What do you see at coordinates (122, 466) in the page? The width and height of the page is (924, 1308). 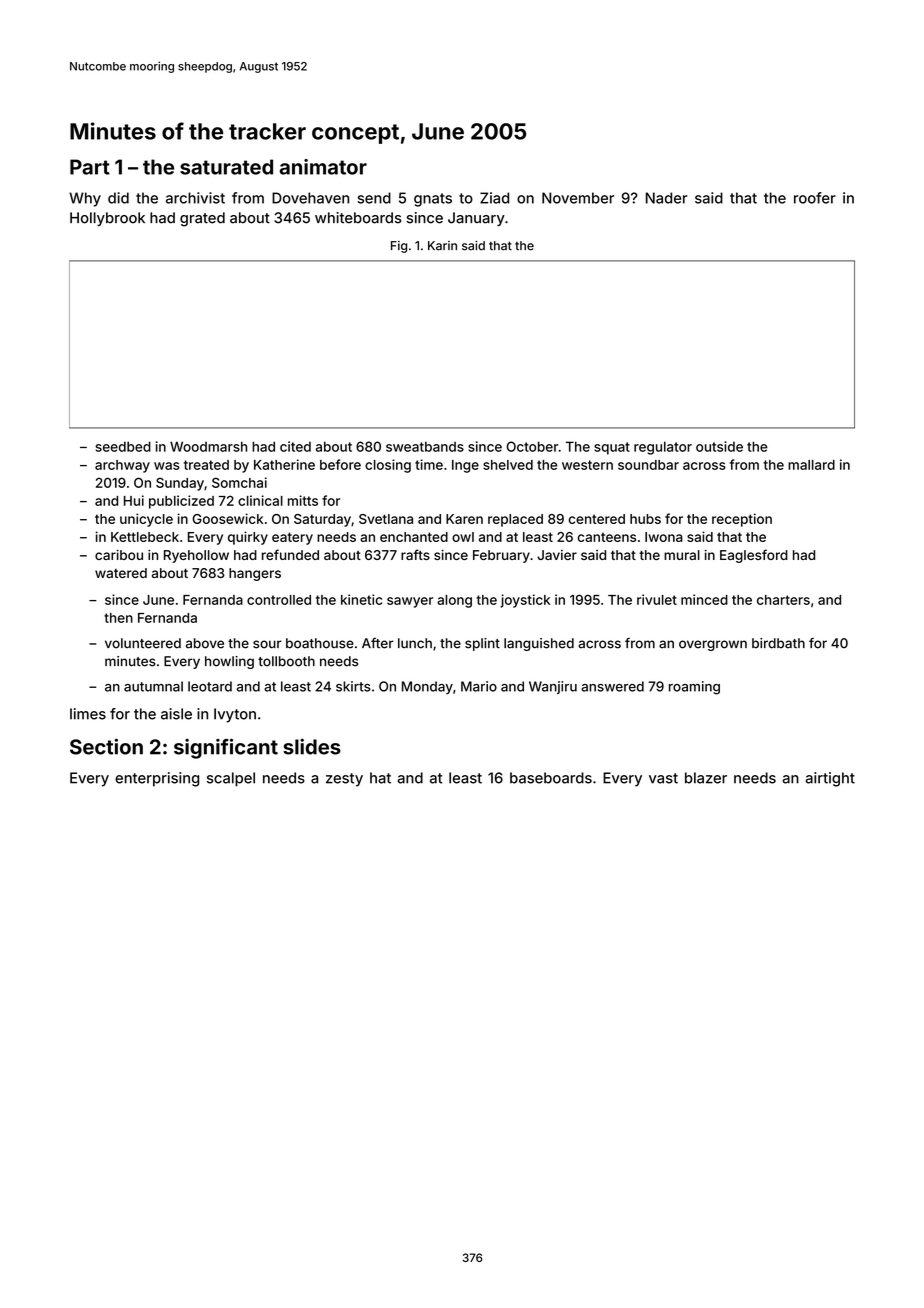 I see `archway` at bounding box center [122, 466].
